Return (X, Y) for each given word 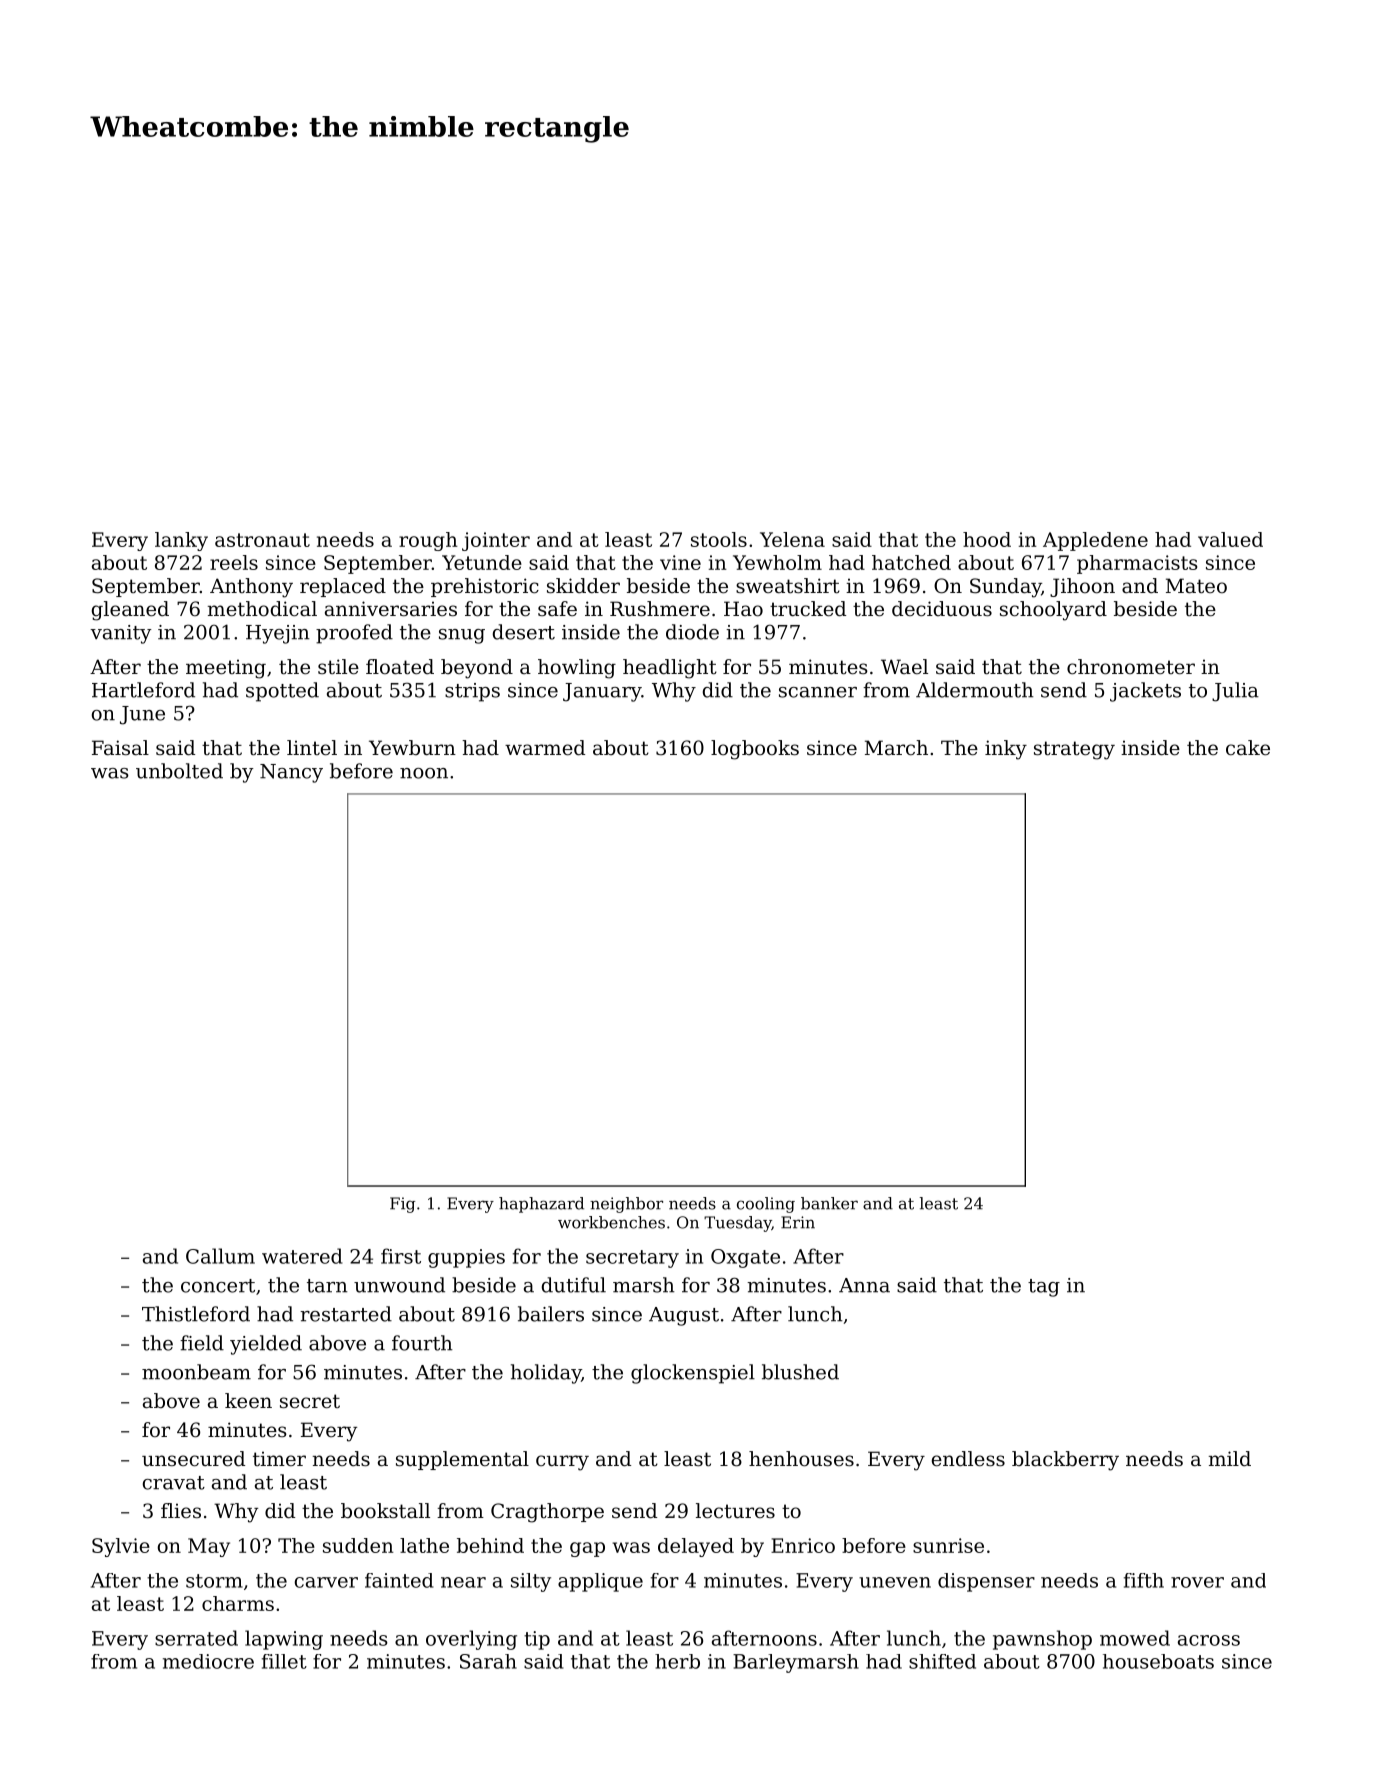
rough (428, 541)
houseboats (1158, 1661)
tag (1044, 1288)
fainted (399, 1580)
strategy (1074, 750)
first (401, 1256)
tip (537, 1640)
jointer (496, 541)
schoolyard (1053, 611)
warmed (545, 748)
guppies (466, 1258)
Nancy (291, 773)
